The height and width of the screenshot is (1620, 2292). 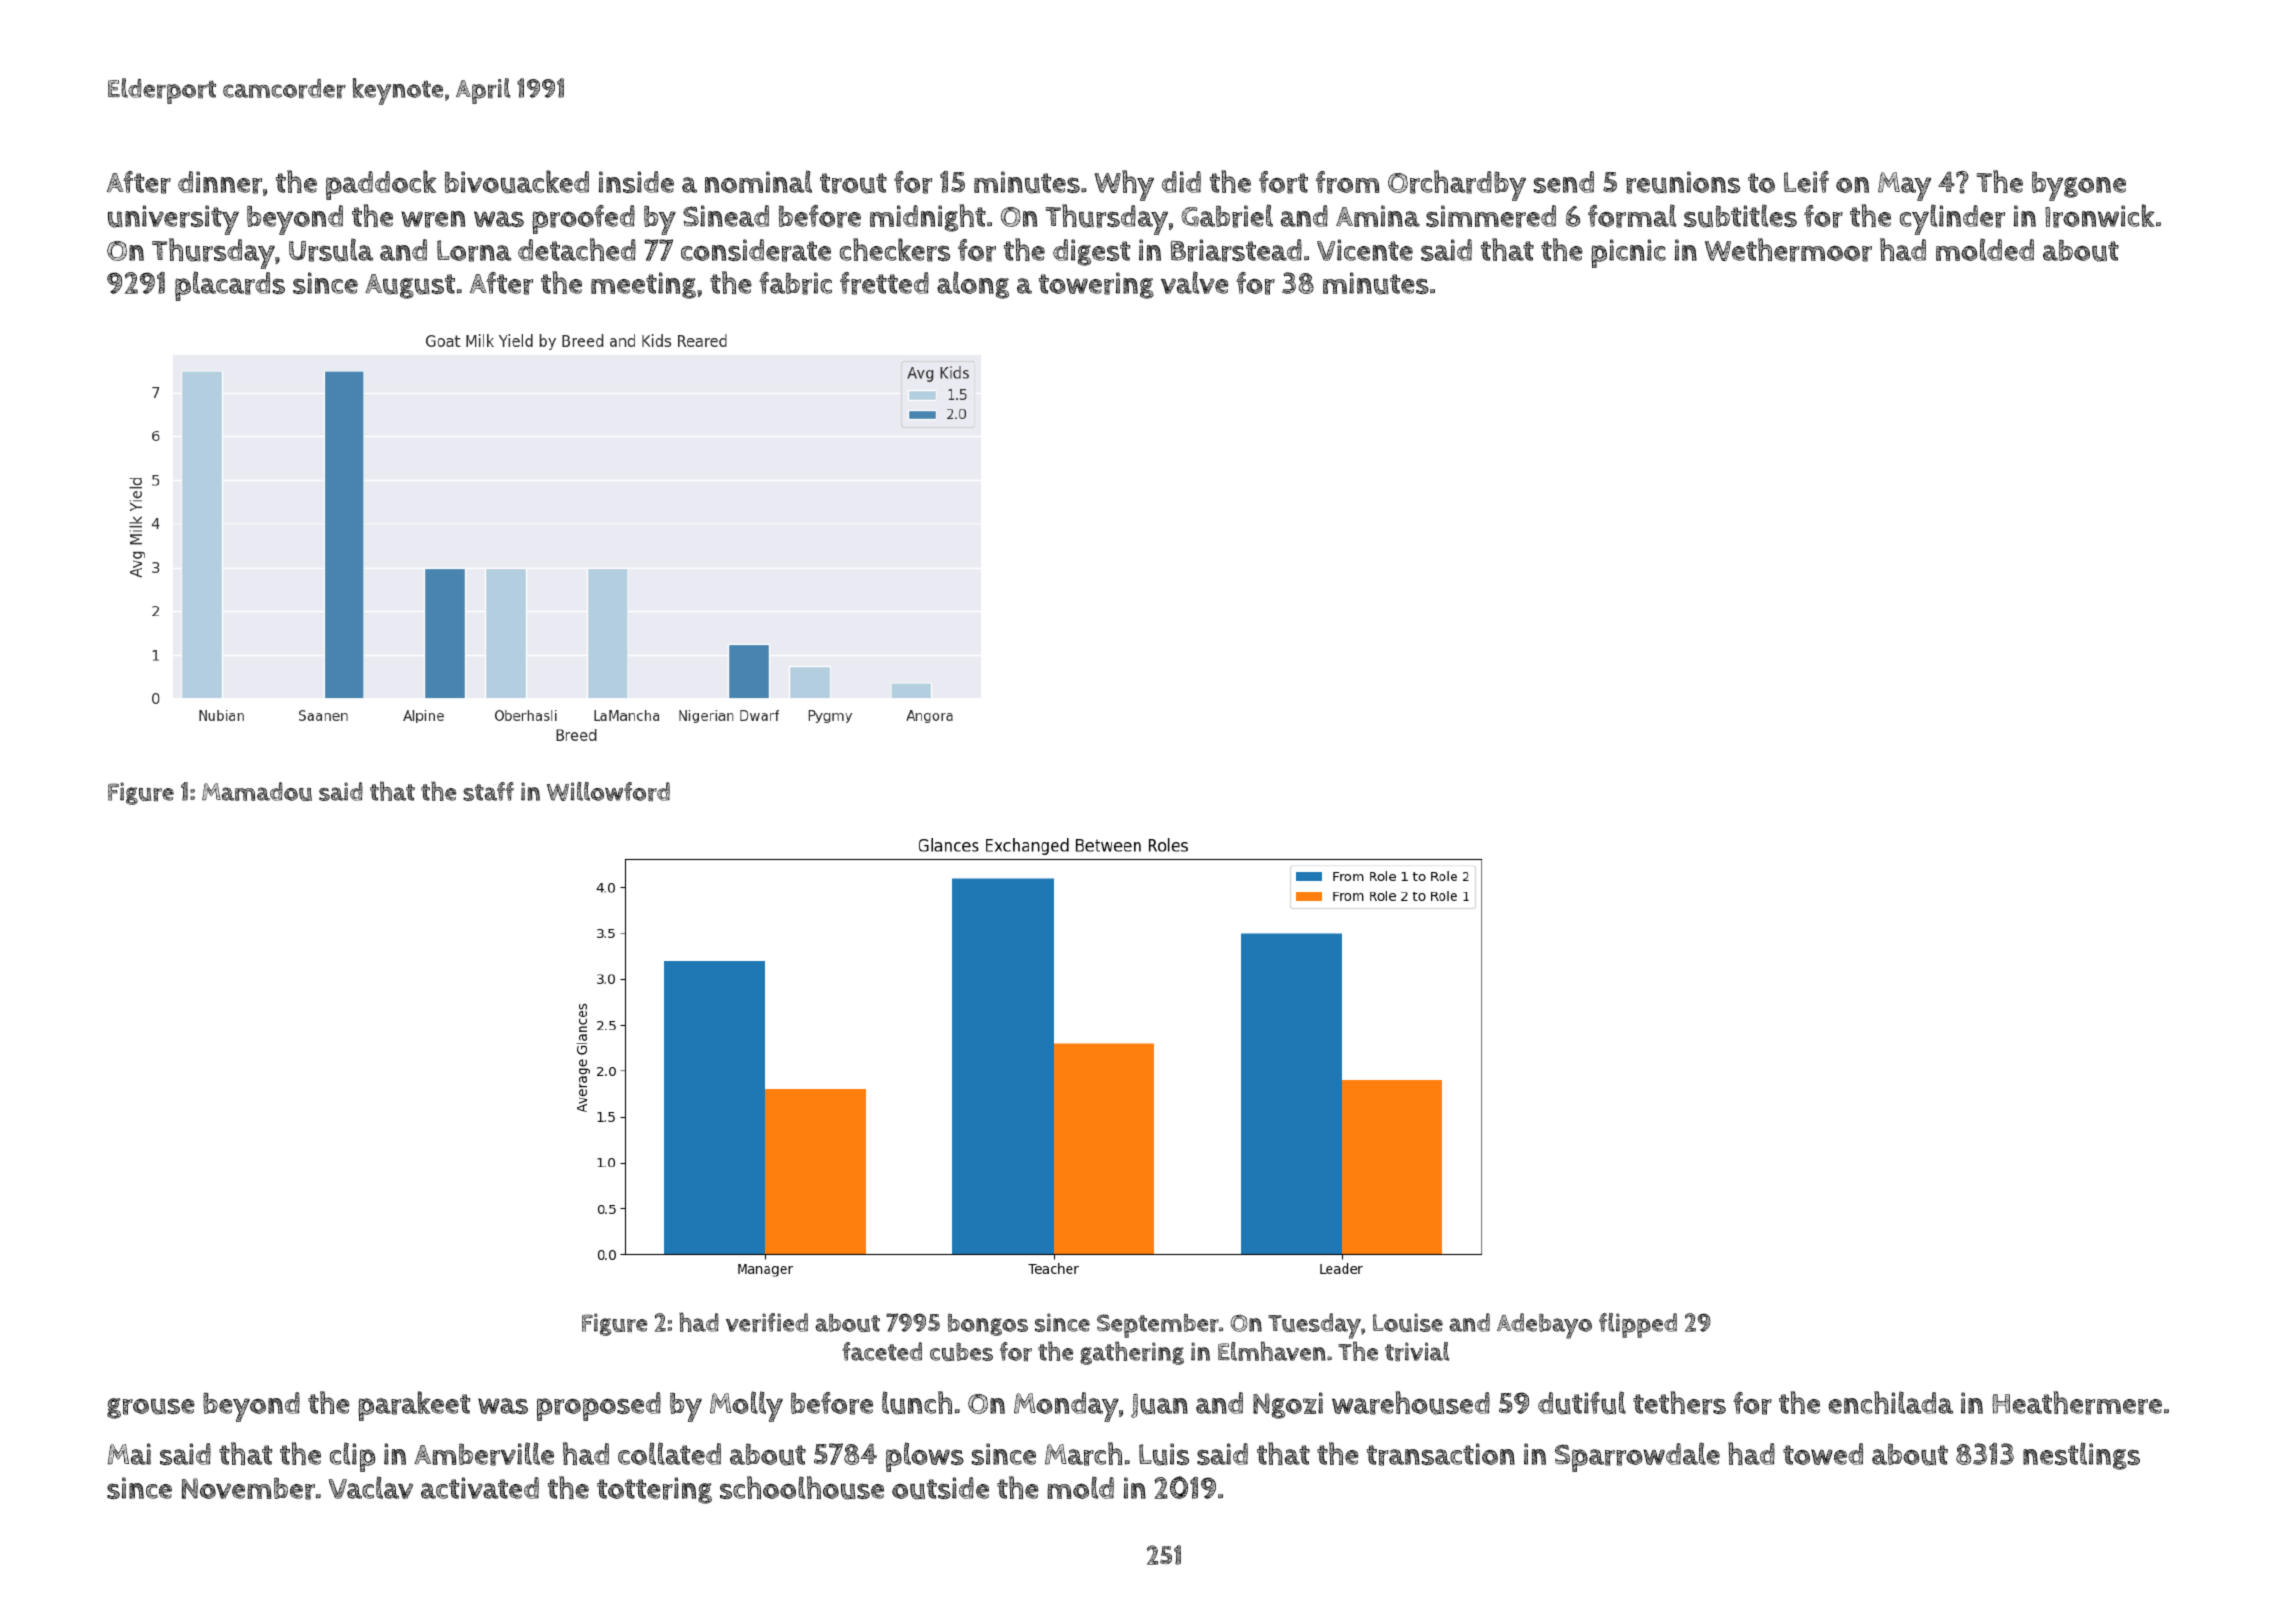 What do you see at coordinates (371, 1487) in the screenshot?
I see `Vaclav` at bounding box center [371, 1487].
